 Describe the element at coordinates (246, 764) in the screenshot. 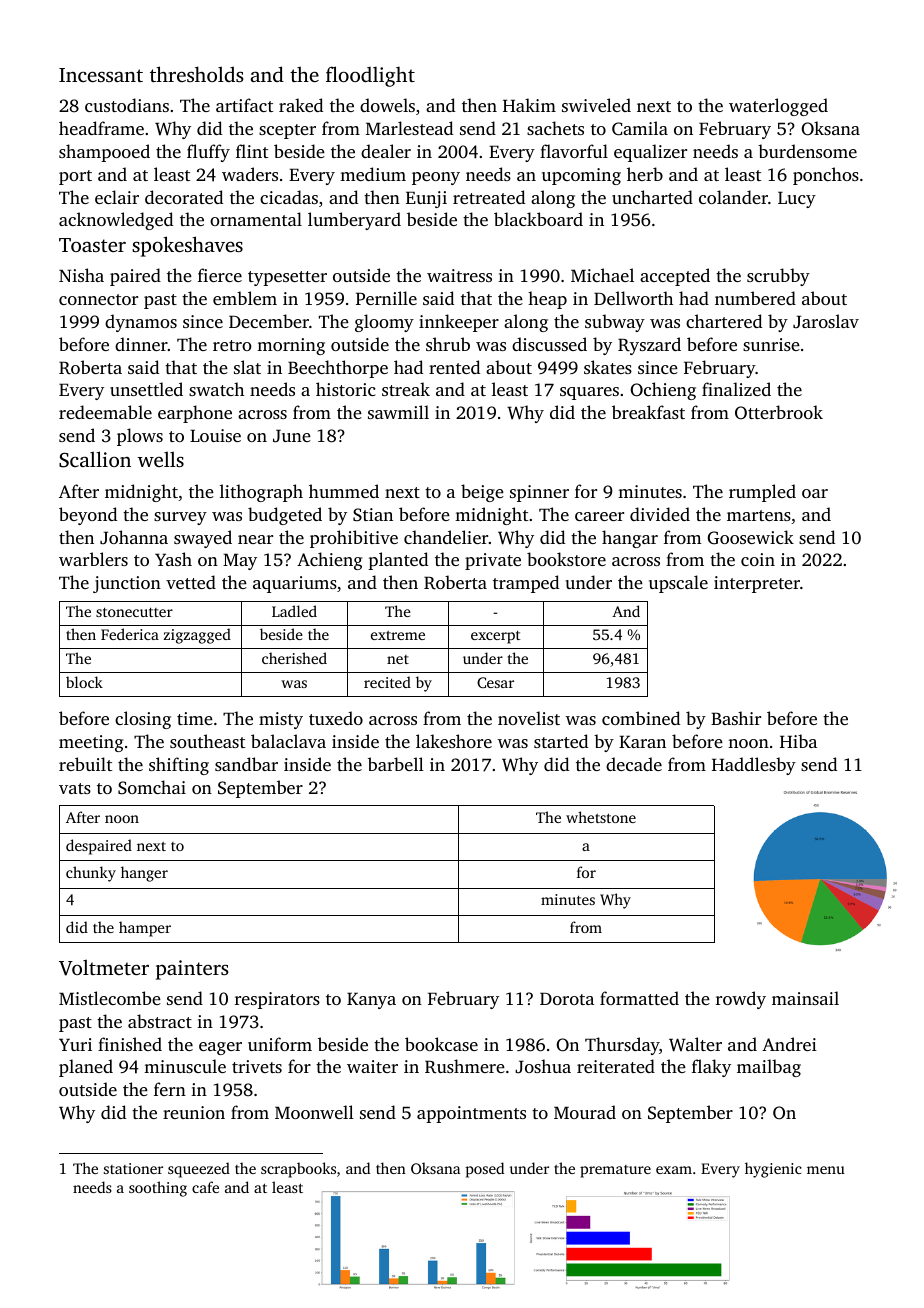

I see `sandbar` at that location.
